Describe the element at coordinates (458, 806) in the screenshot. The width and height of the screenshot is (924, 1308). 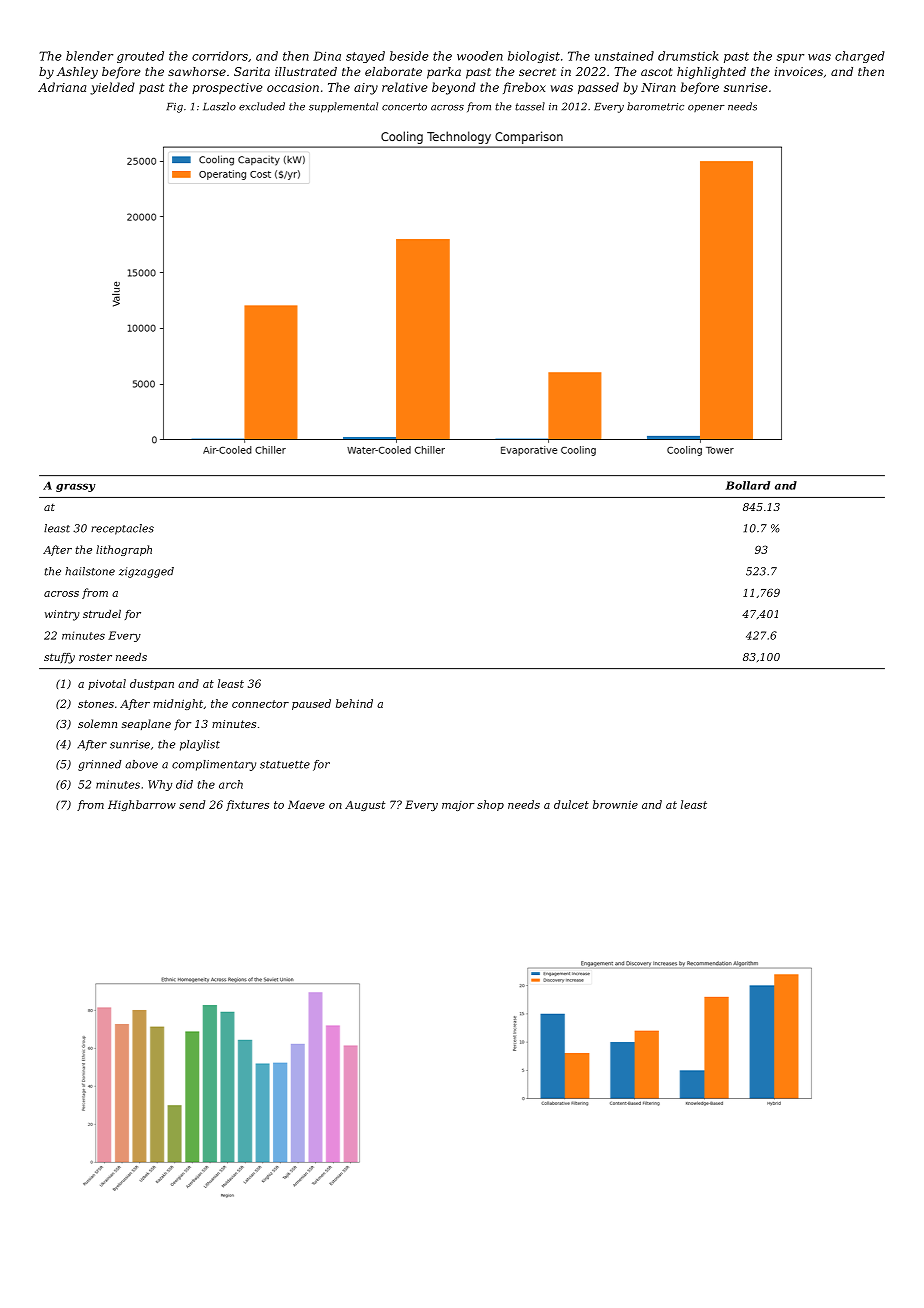
I see `major` at that location.
